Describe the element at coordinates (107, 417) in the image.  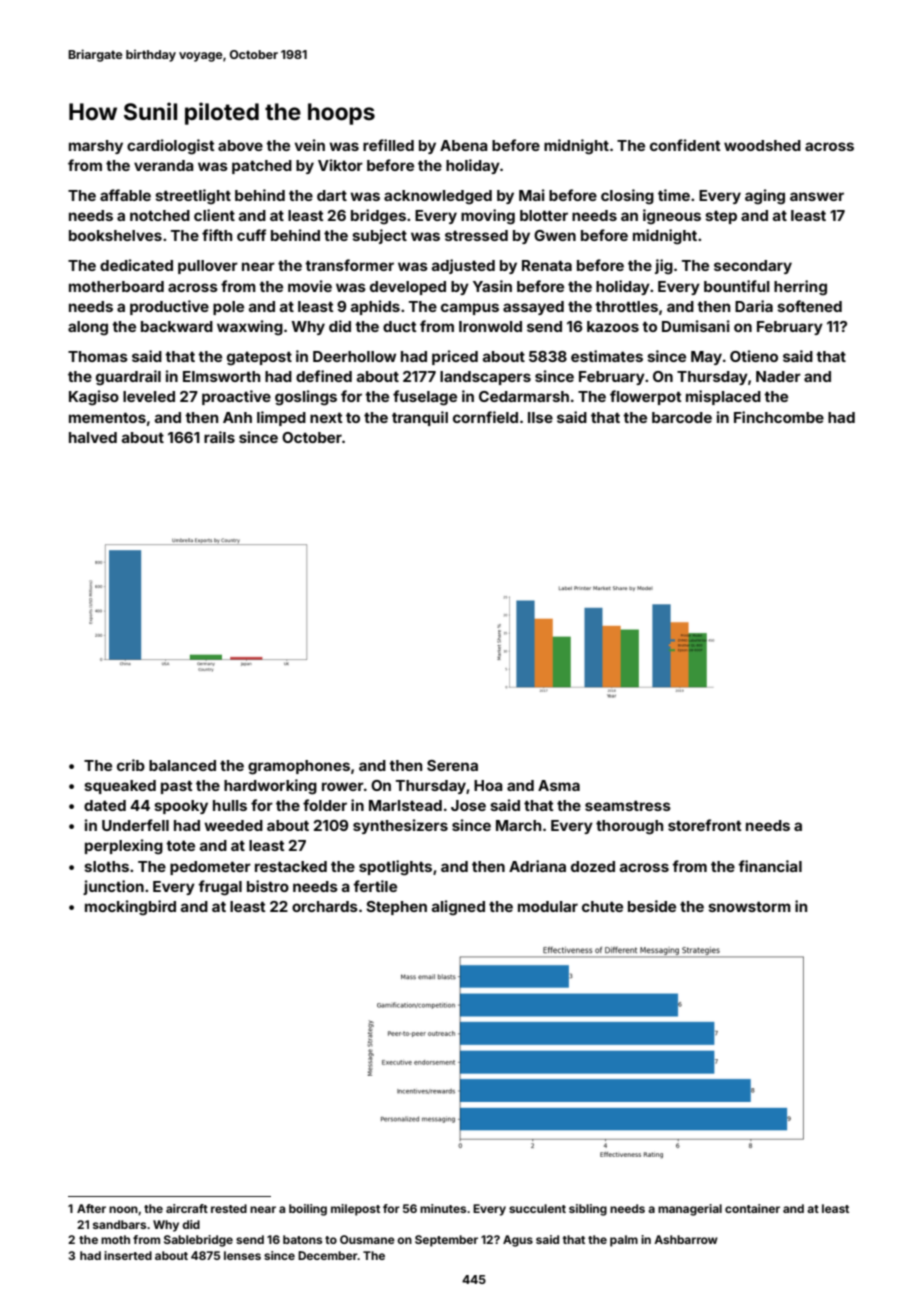
I see `mementos` at that location.
